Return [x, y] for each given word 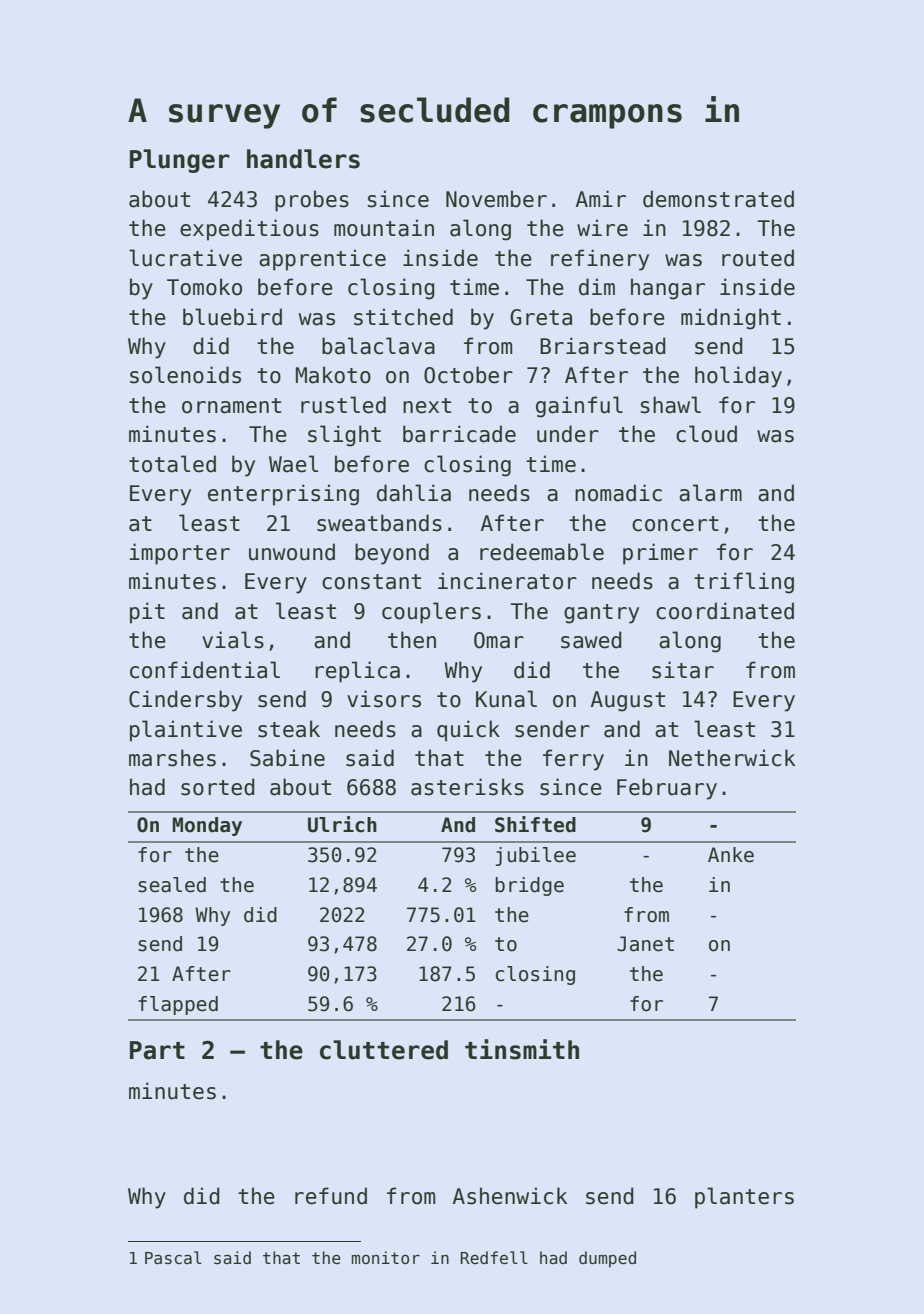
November [496, 199]
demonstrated [718, 199]
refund [331, 1196]
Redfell [494, 1257]
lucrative [185, 258]
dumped [607, 1259]
